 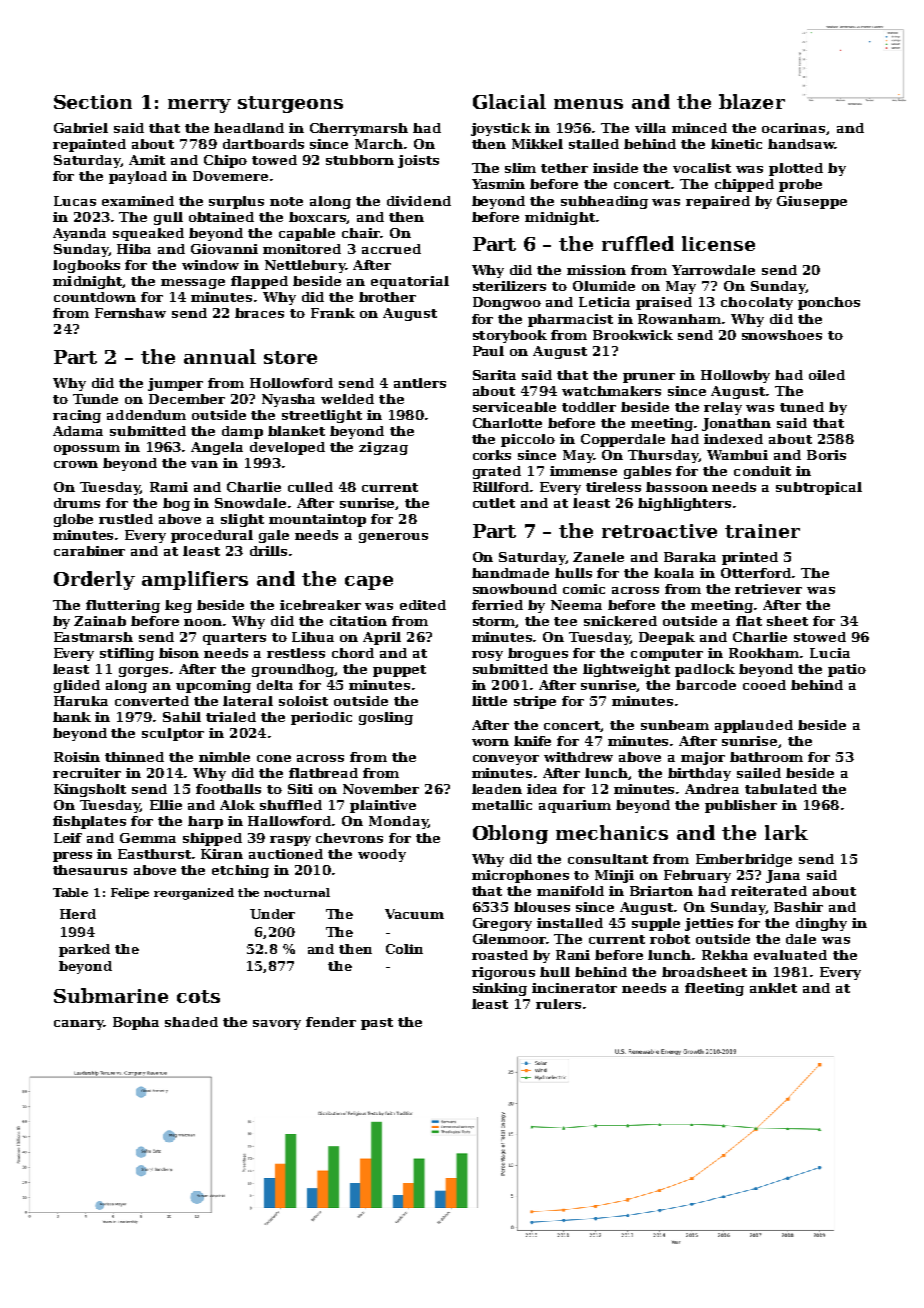 I want to click on Tunde, so click(x=95, y=399).
